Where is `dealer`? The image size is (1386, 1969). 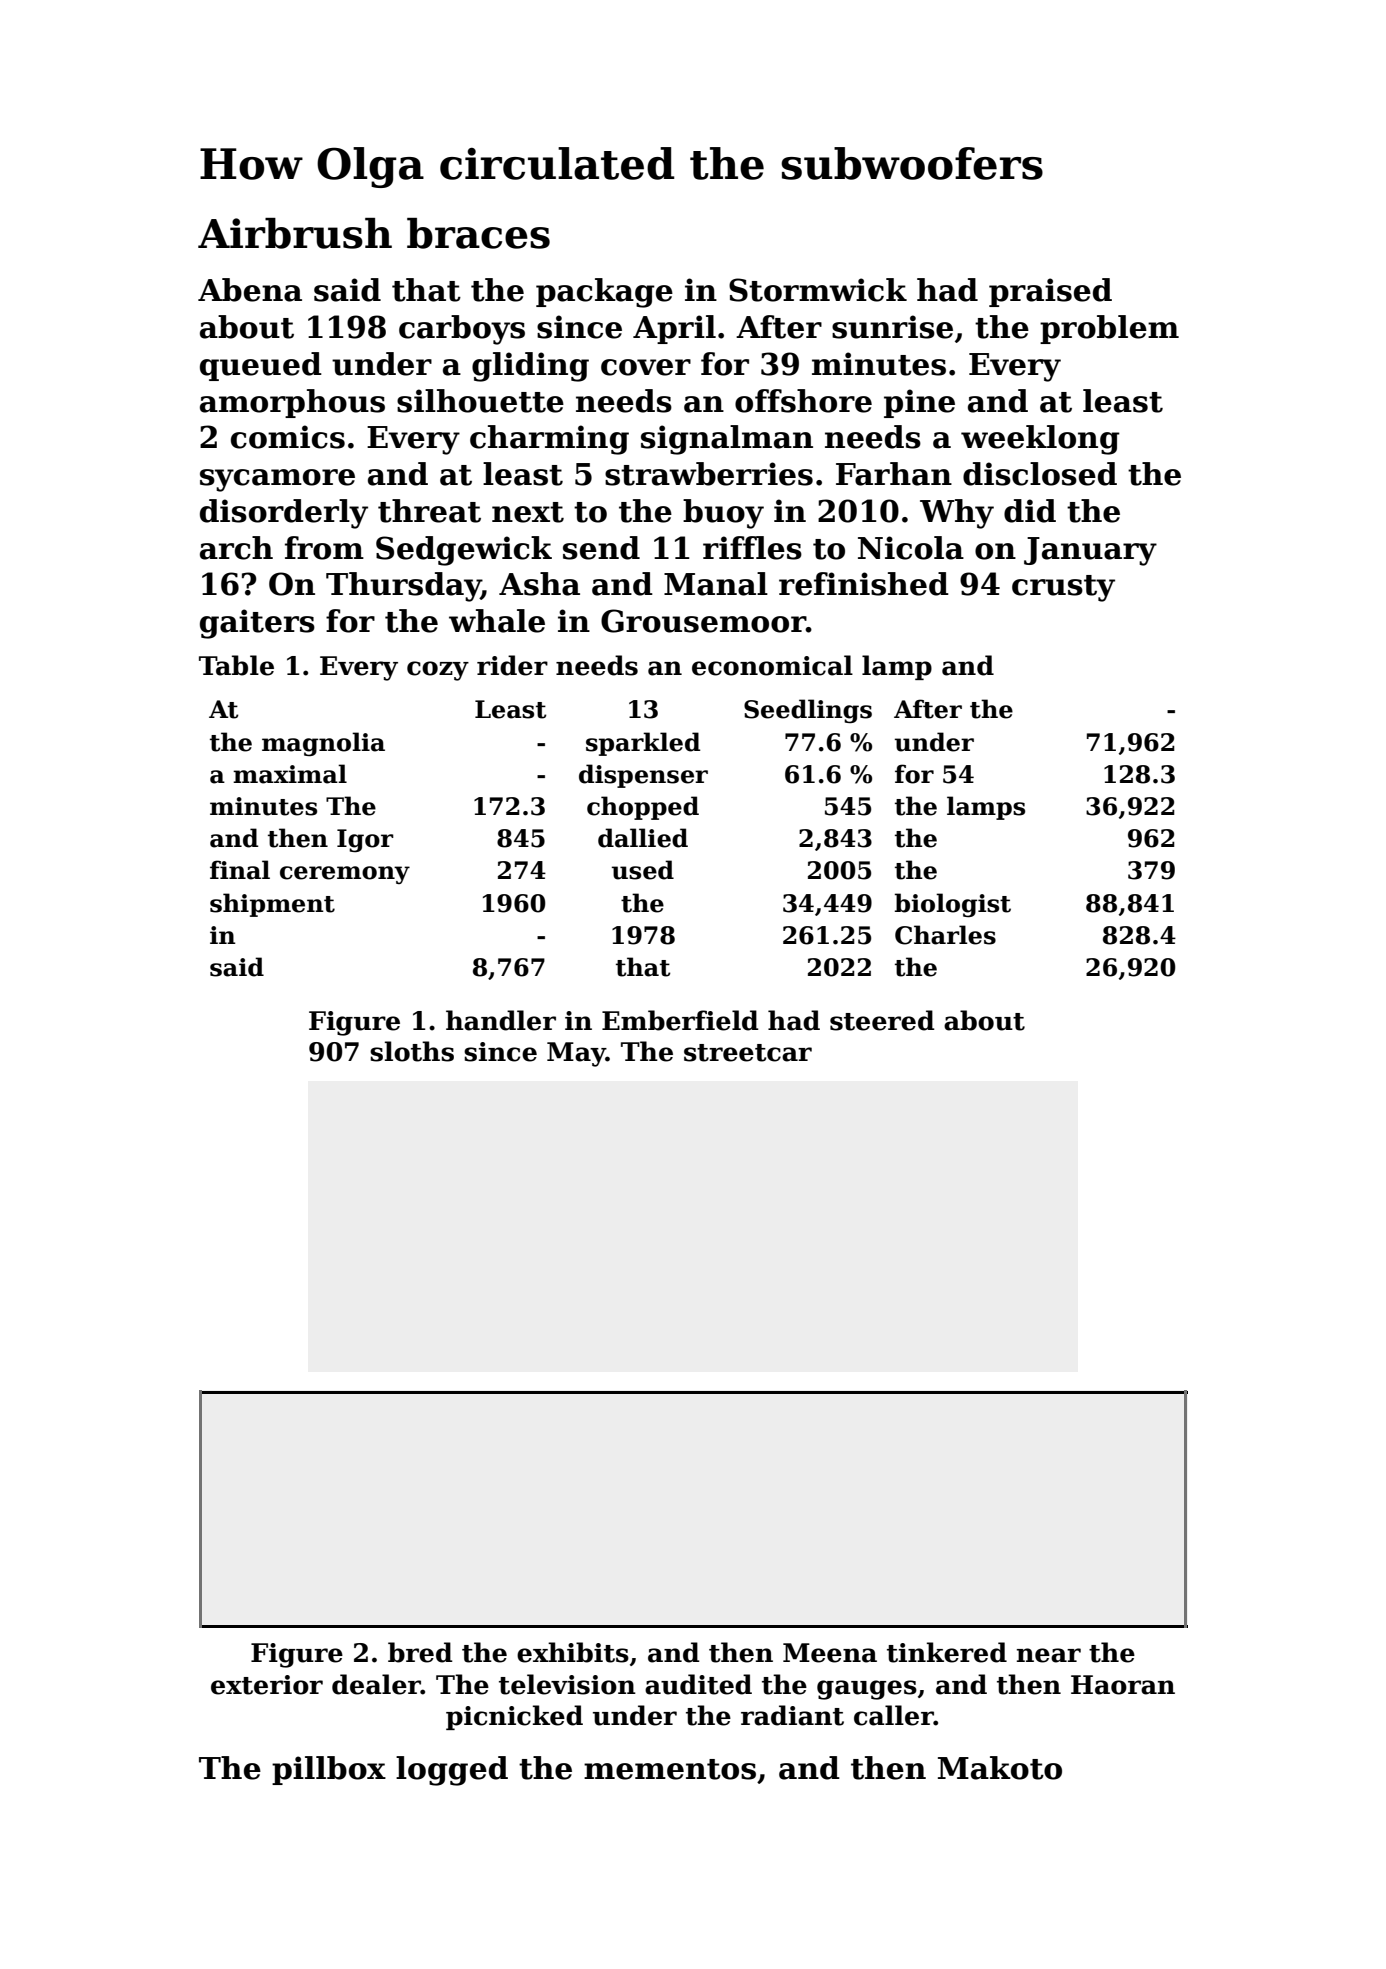 dealer is located at coordinates (376, 1684).
